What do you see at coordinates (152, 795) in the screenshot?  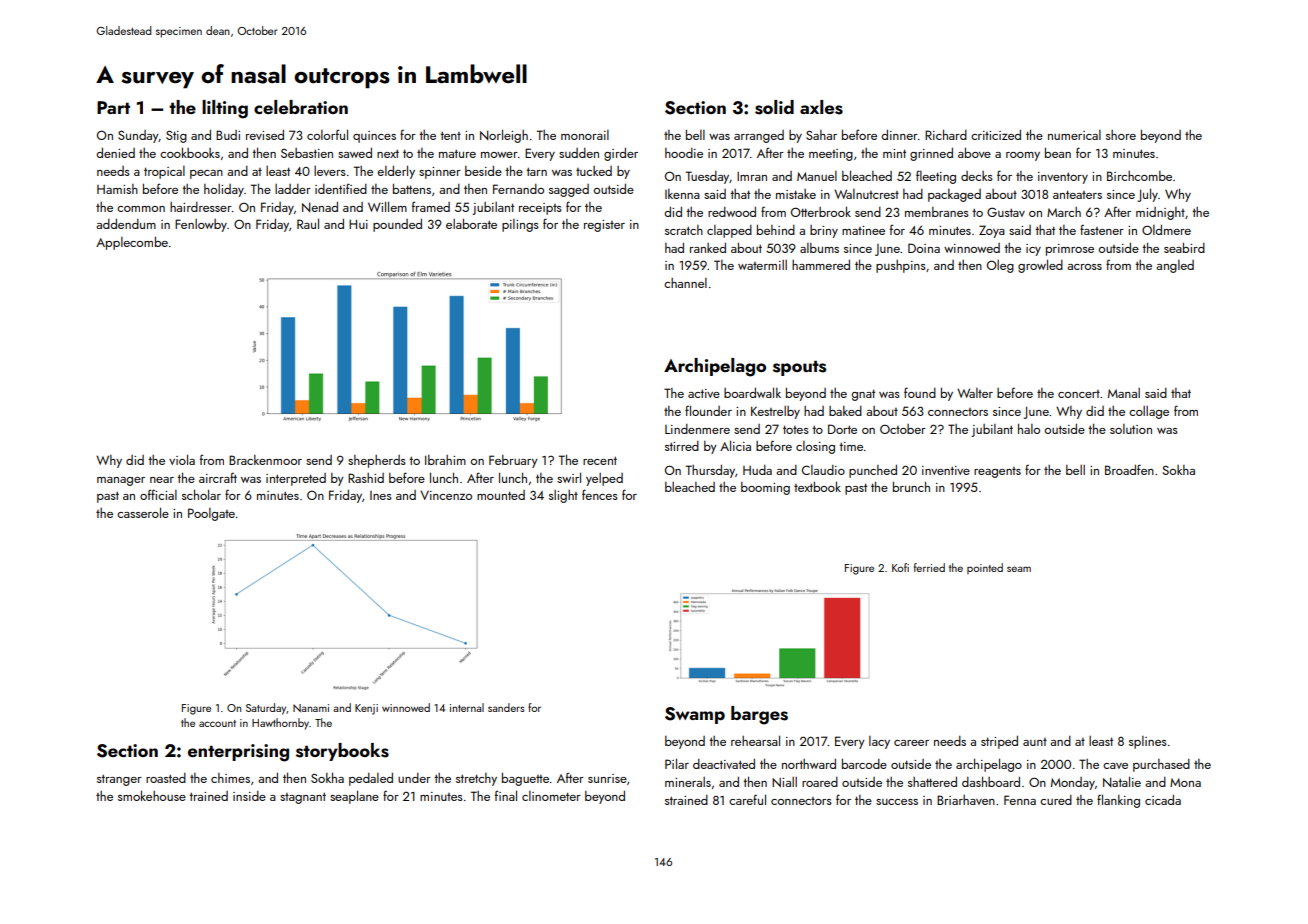 I see `smokehouse` at bounding box center [152, 795].
